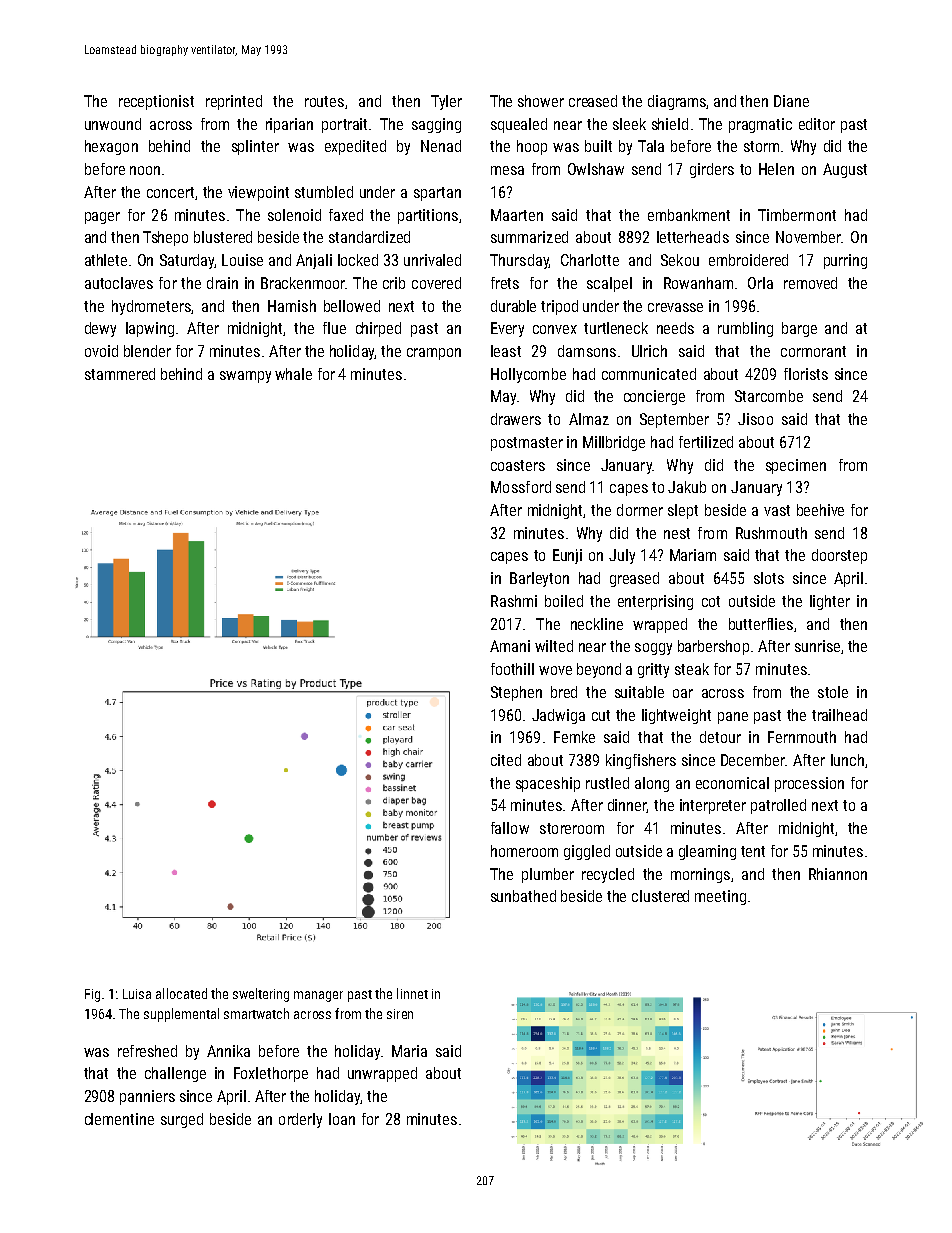 This screenshot has width=952, height=1233. What do you see at coordinates (524, 851) in the screenshot?
I see `homeroom` at bounding box center [524, 851].
